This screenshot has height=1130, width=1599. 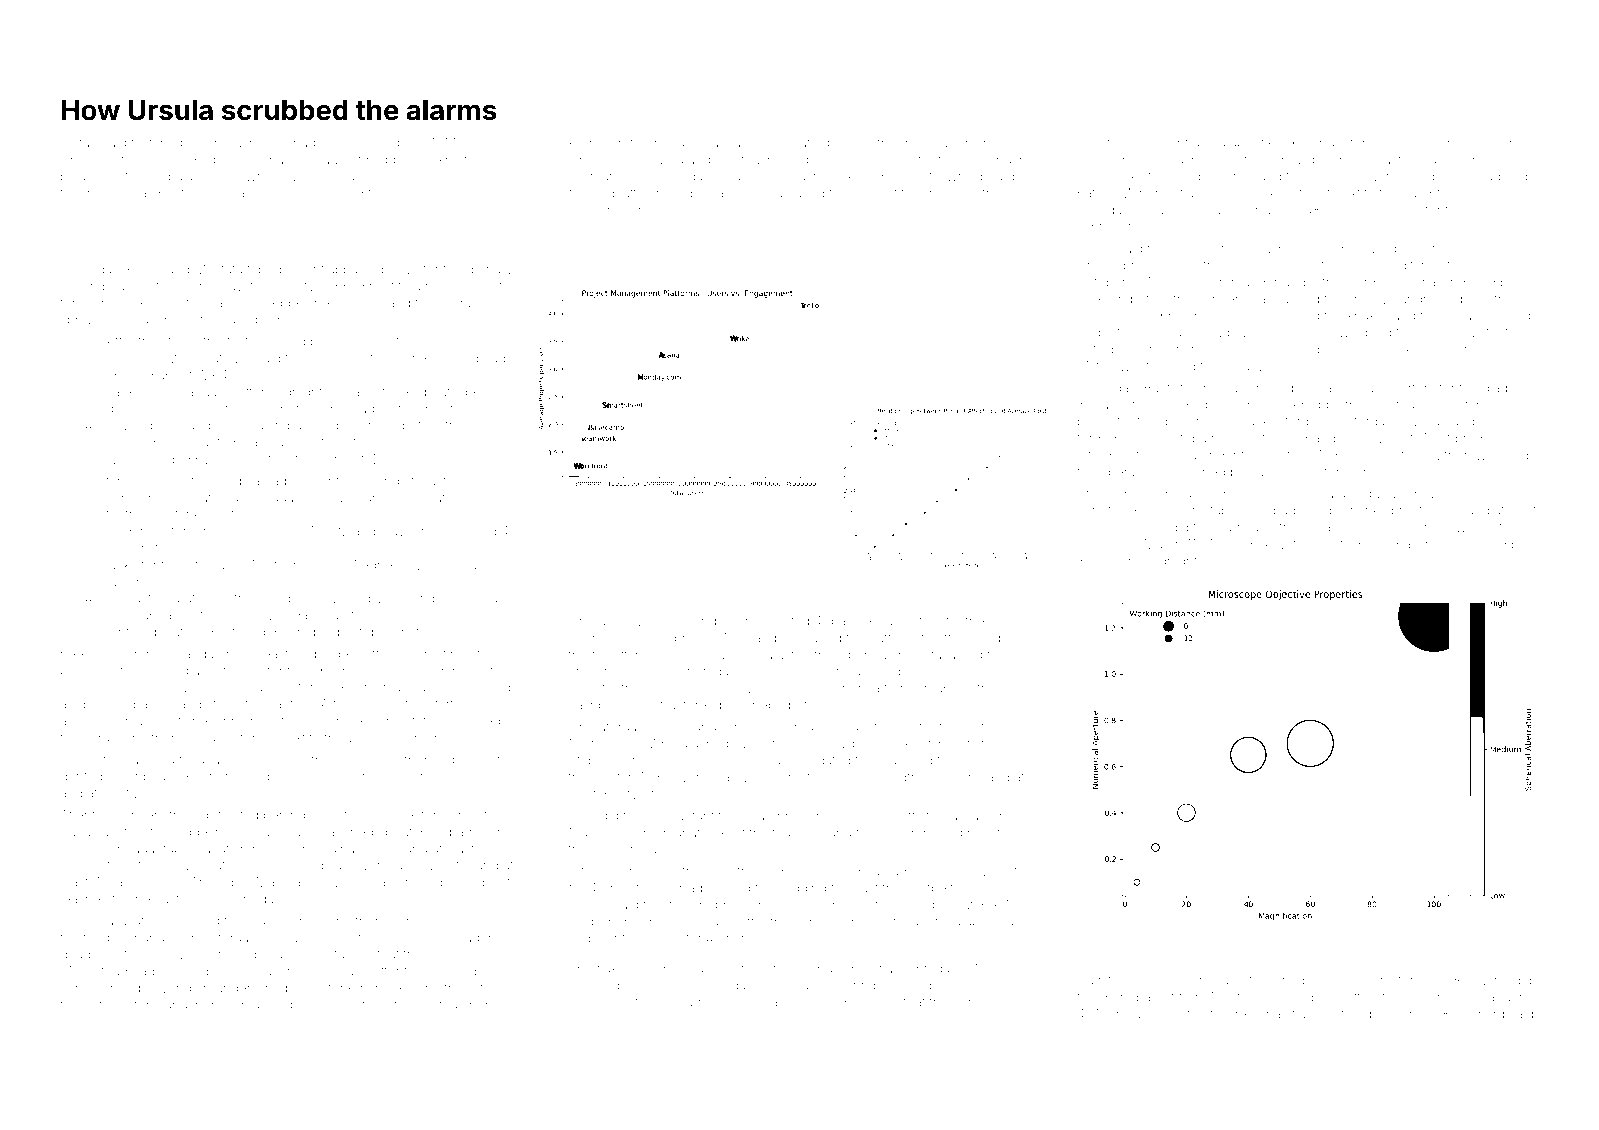 What do you see at coordinates (591, 142) in the screenshot?
I see `Pernille` at bounding box center [591, 142].
